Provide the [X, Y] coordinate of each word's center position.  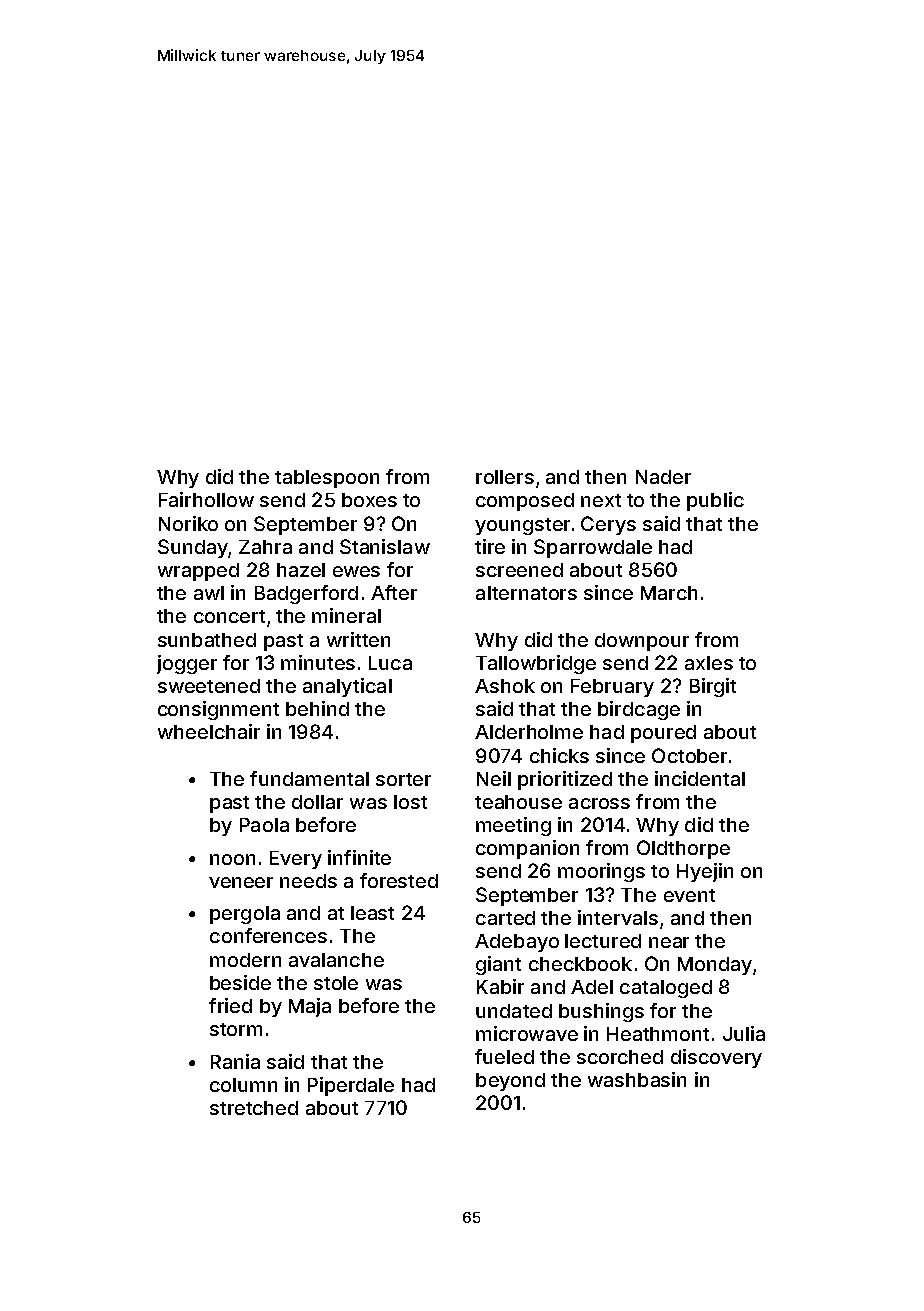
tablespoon [327, 479]
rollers [505, 477]
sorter [403, 779]
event [689, 895]
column [243, 1085]
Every [296, 860]
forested [399, 880]
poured [663, 734]
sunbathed [207, 640]
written [358, 639]
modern [245, 960]
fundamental [309, 778]
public [715, 501]
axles [709, 663]
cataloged [666, 989]
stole [336, 983]
